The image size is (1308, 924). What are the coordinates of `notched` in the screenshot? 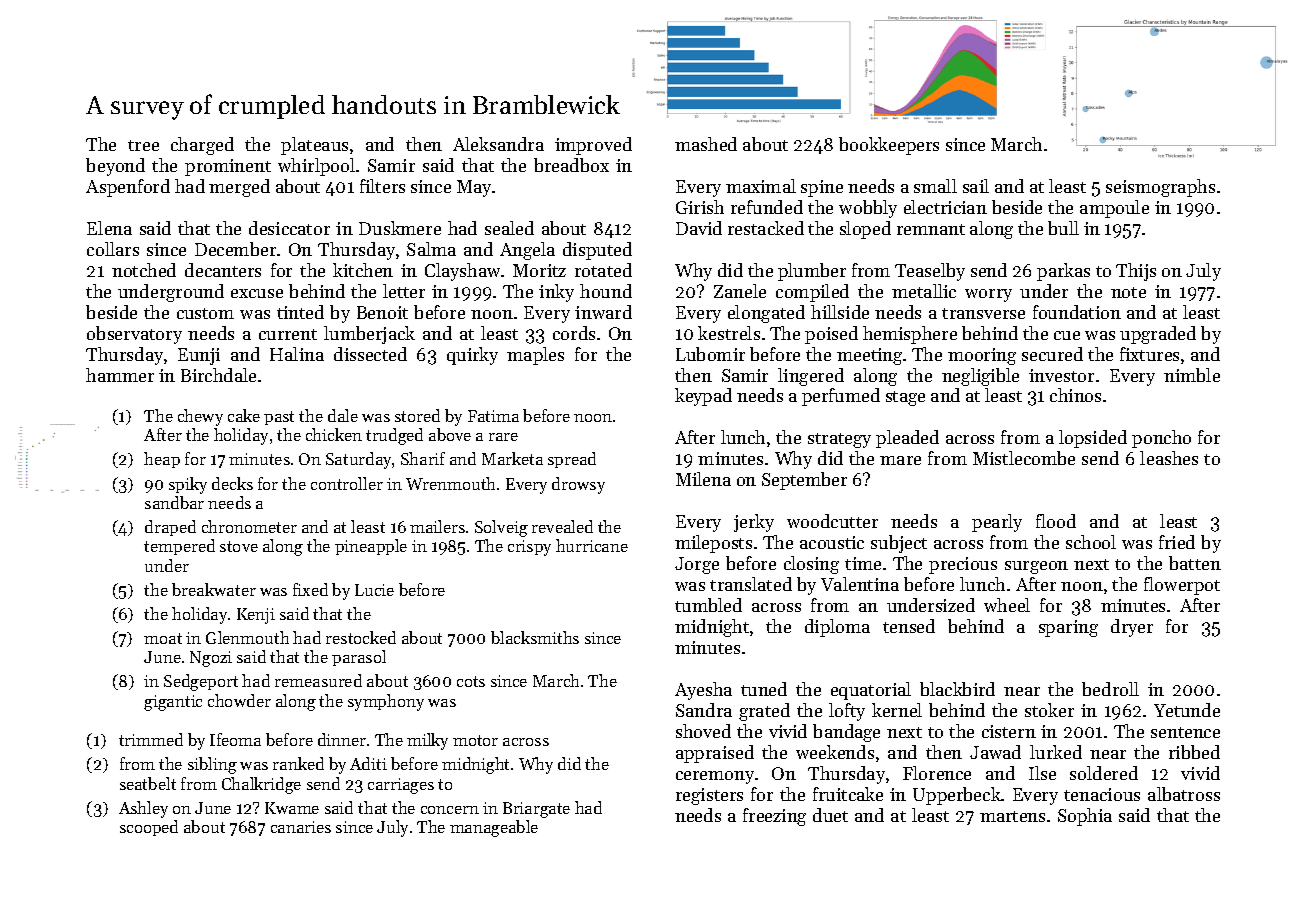 It's located at (144, 270).
